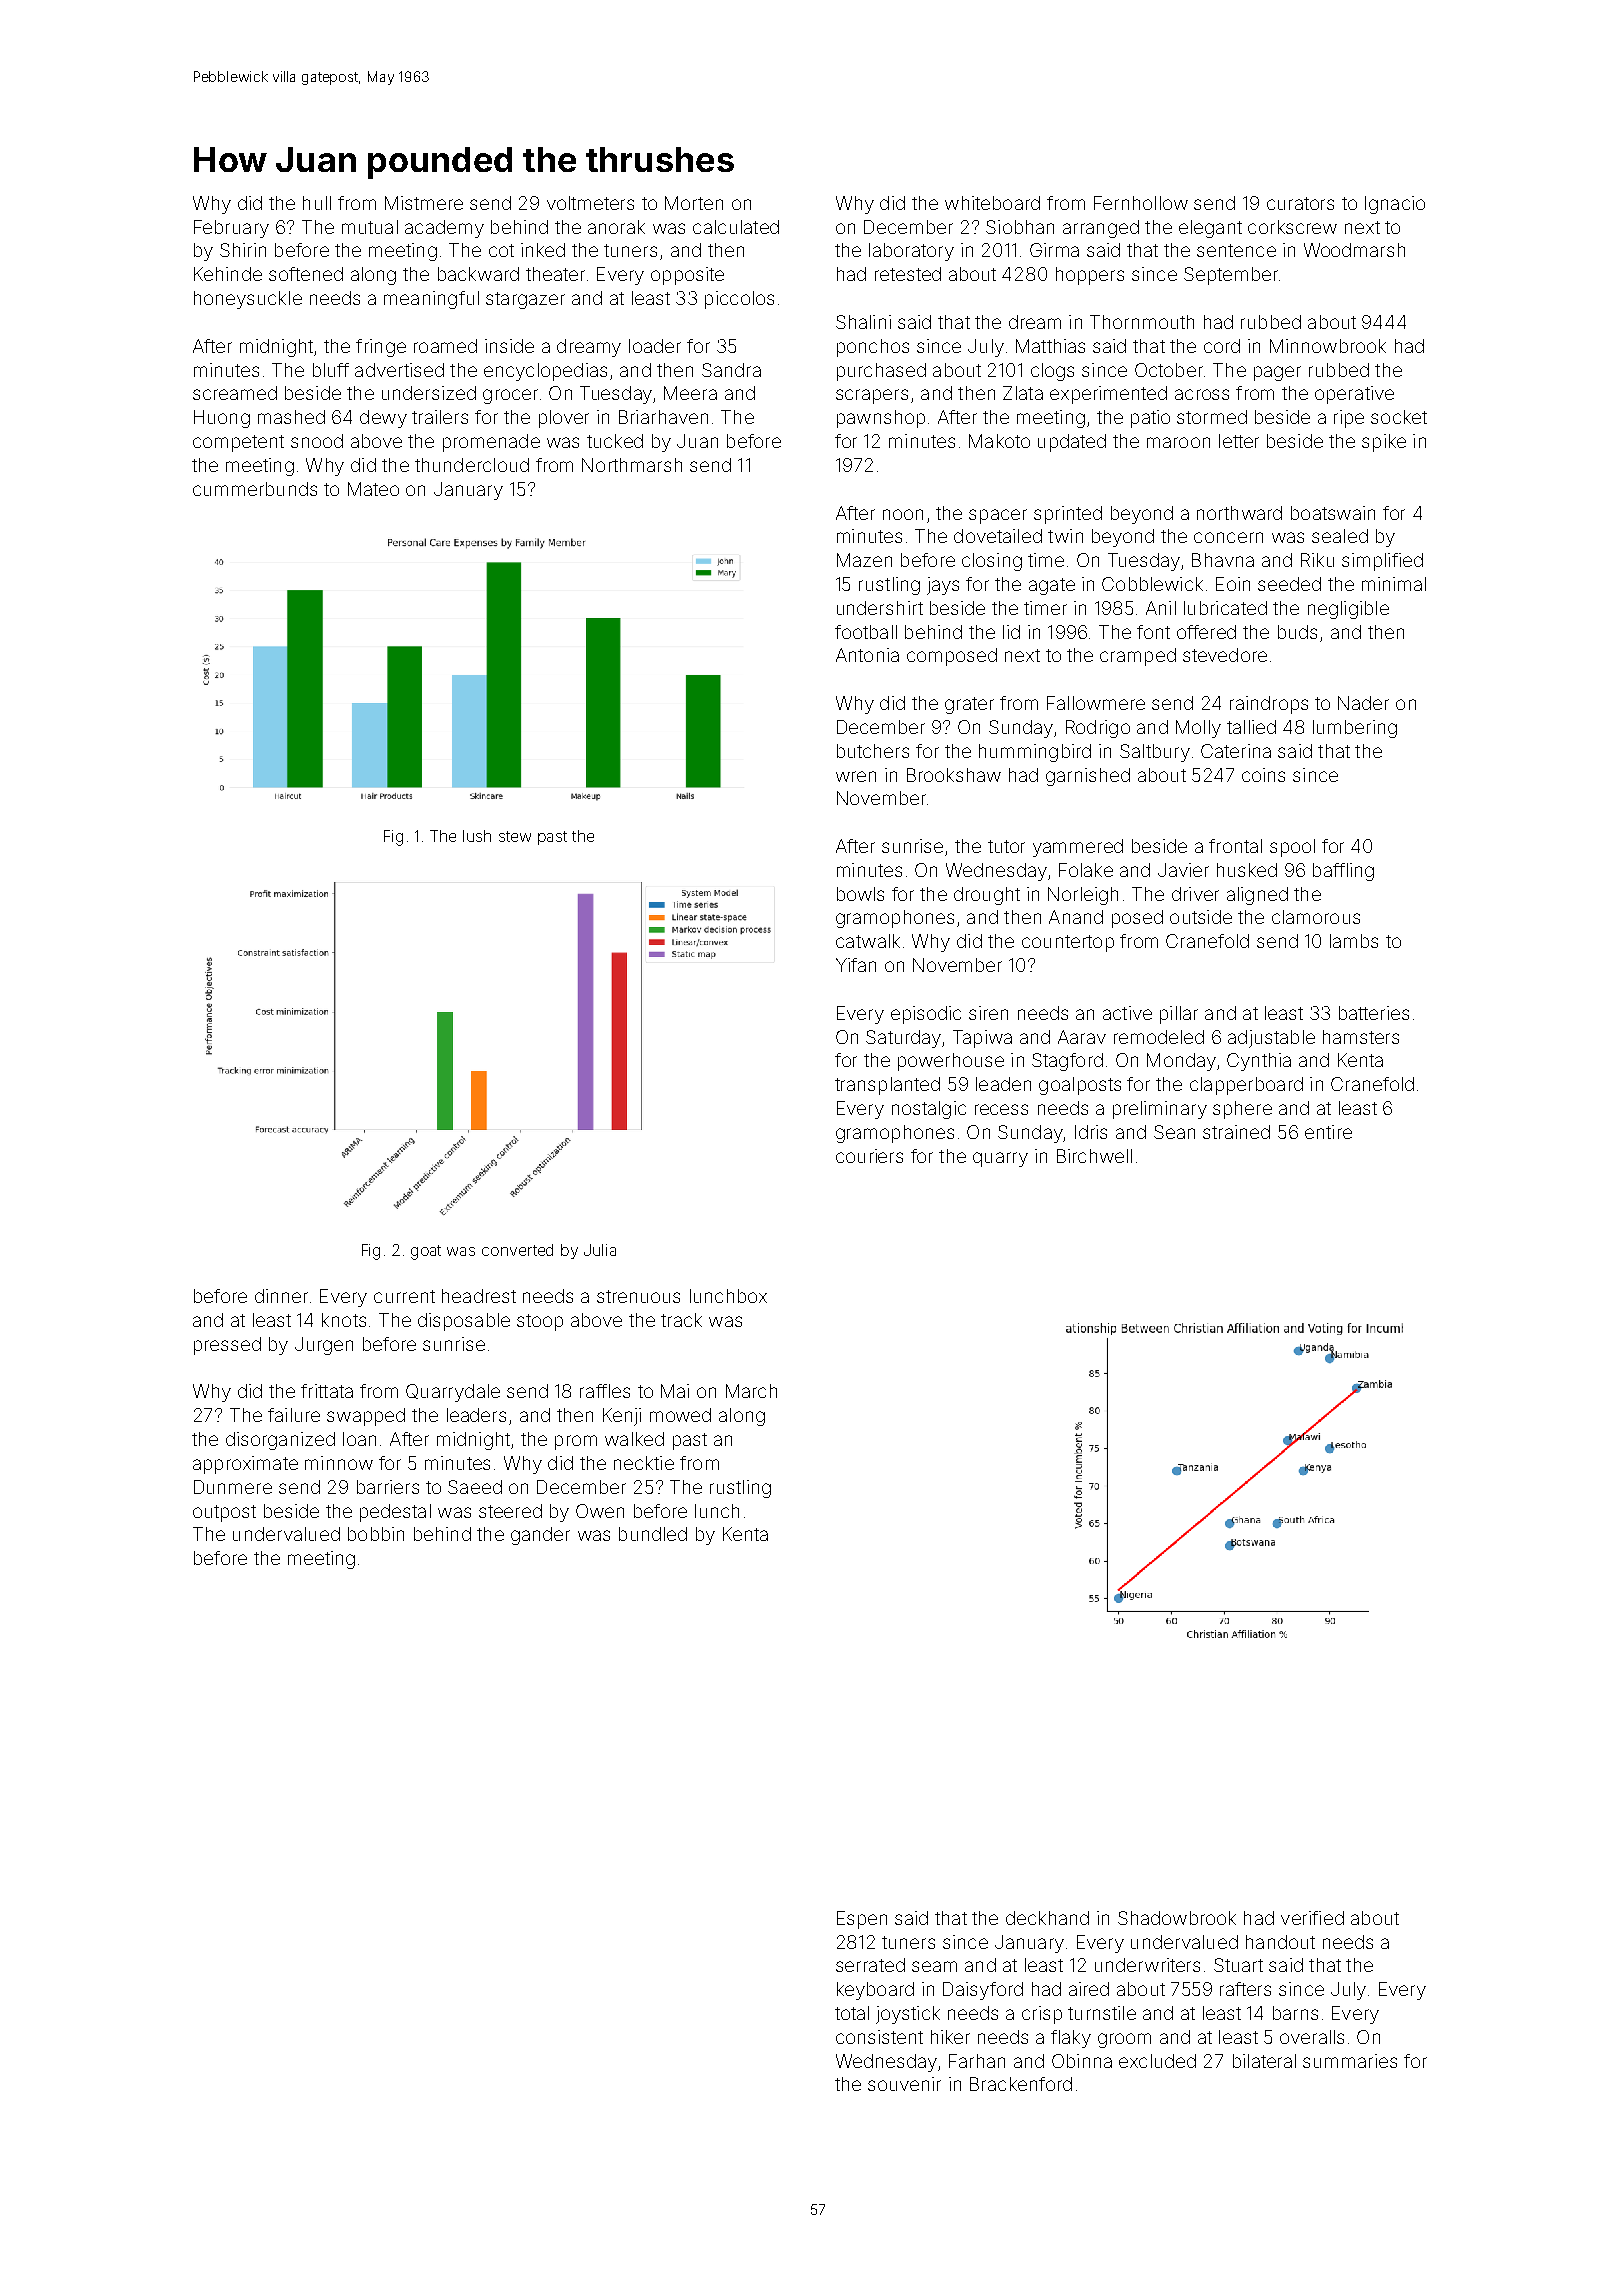  Describe the element at coordinates (1020, 227) in the document. I see `Siobhan` at that location.
